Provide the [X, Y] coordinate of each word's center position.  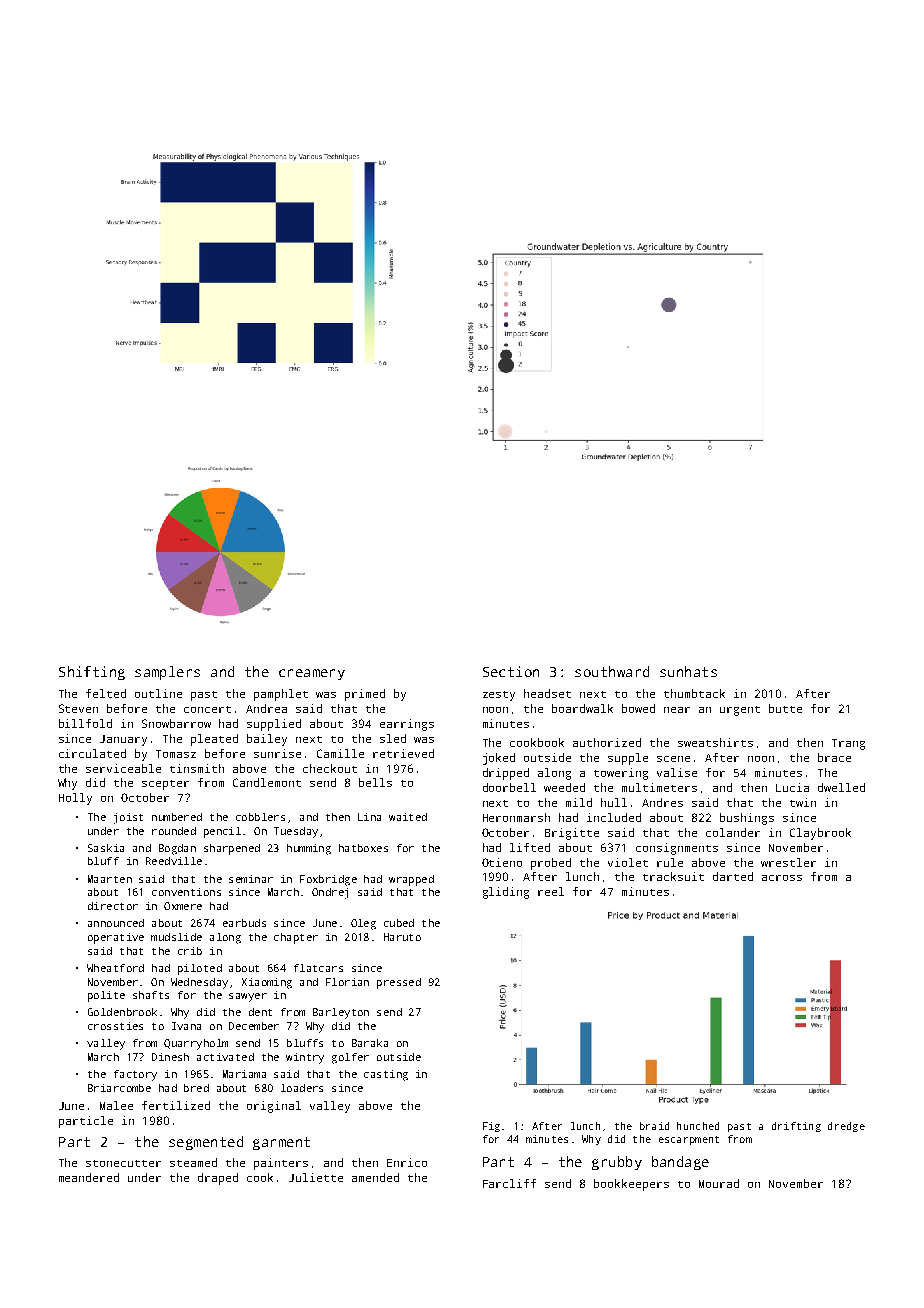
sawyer [248, 997]
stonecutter [123, 1163]
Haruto [402, 937]
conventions [186, 892]
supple [628, 759]
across [782, 878]
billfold [85, 723]
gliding [506, 893]
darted [733, 876]
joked [499, 759]
